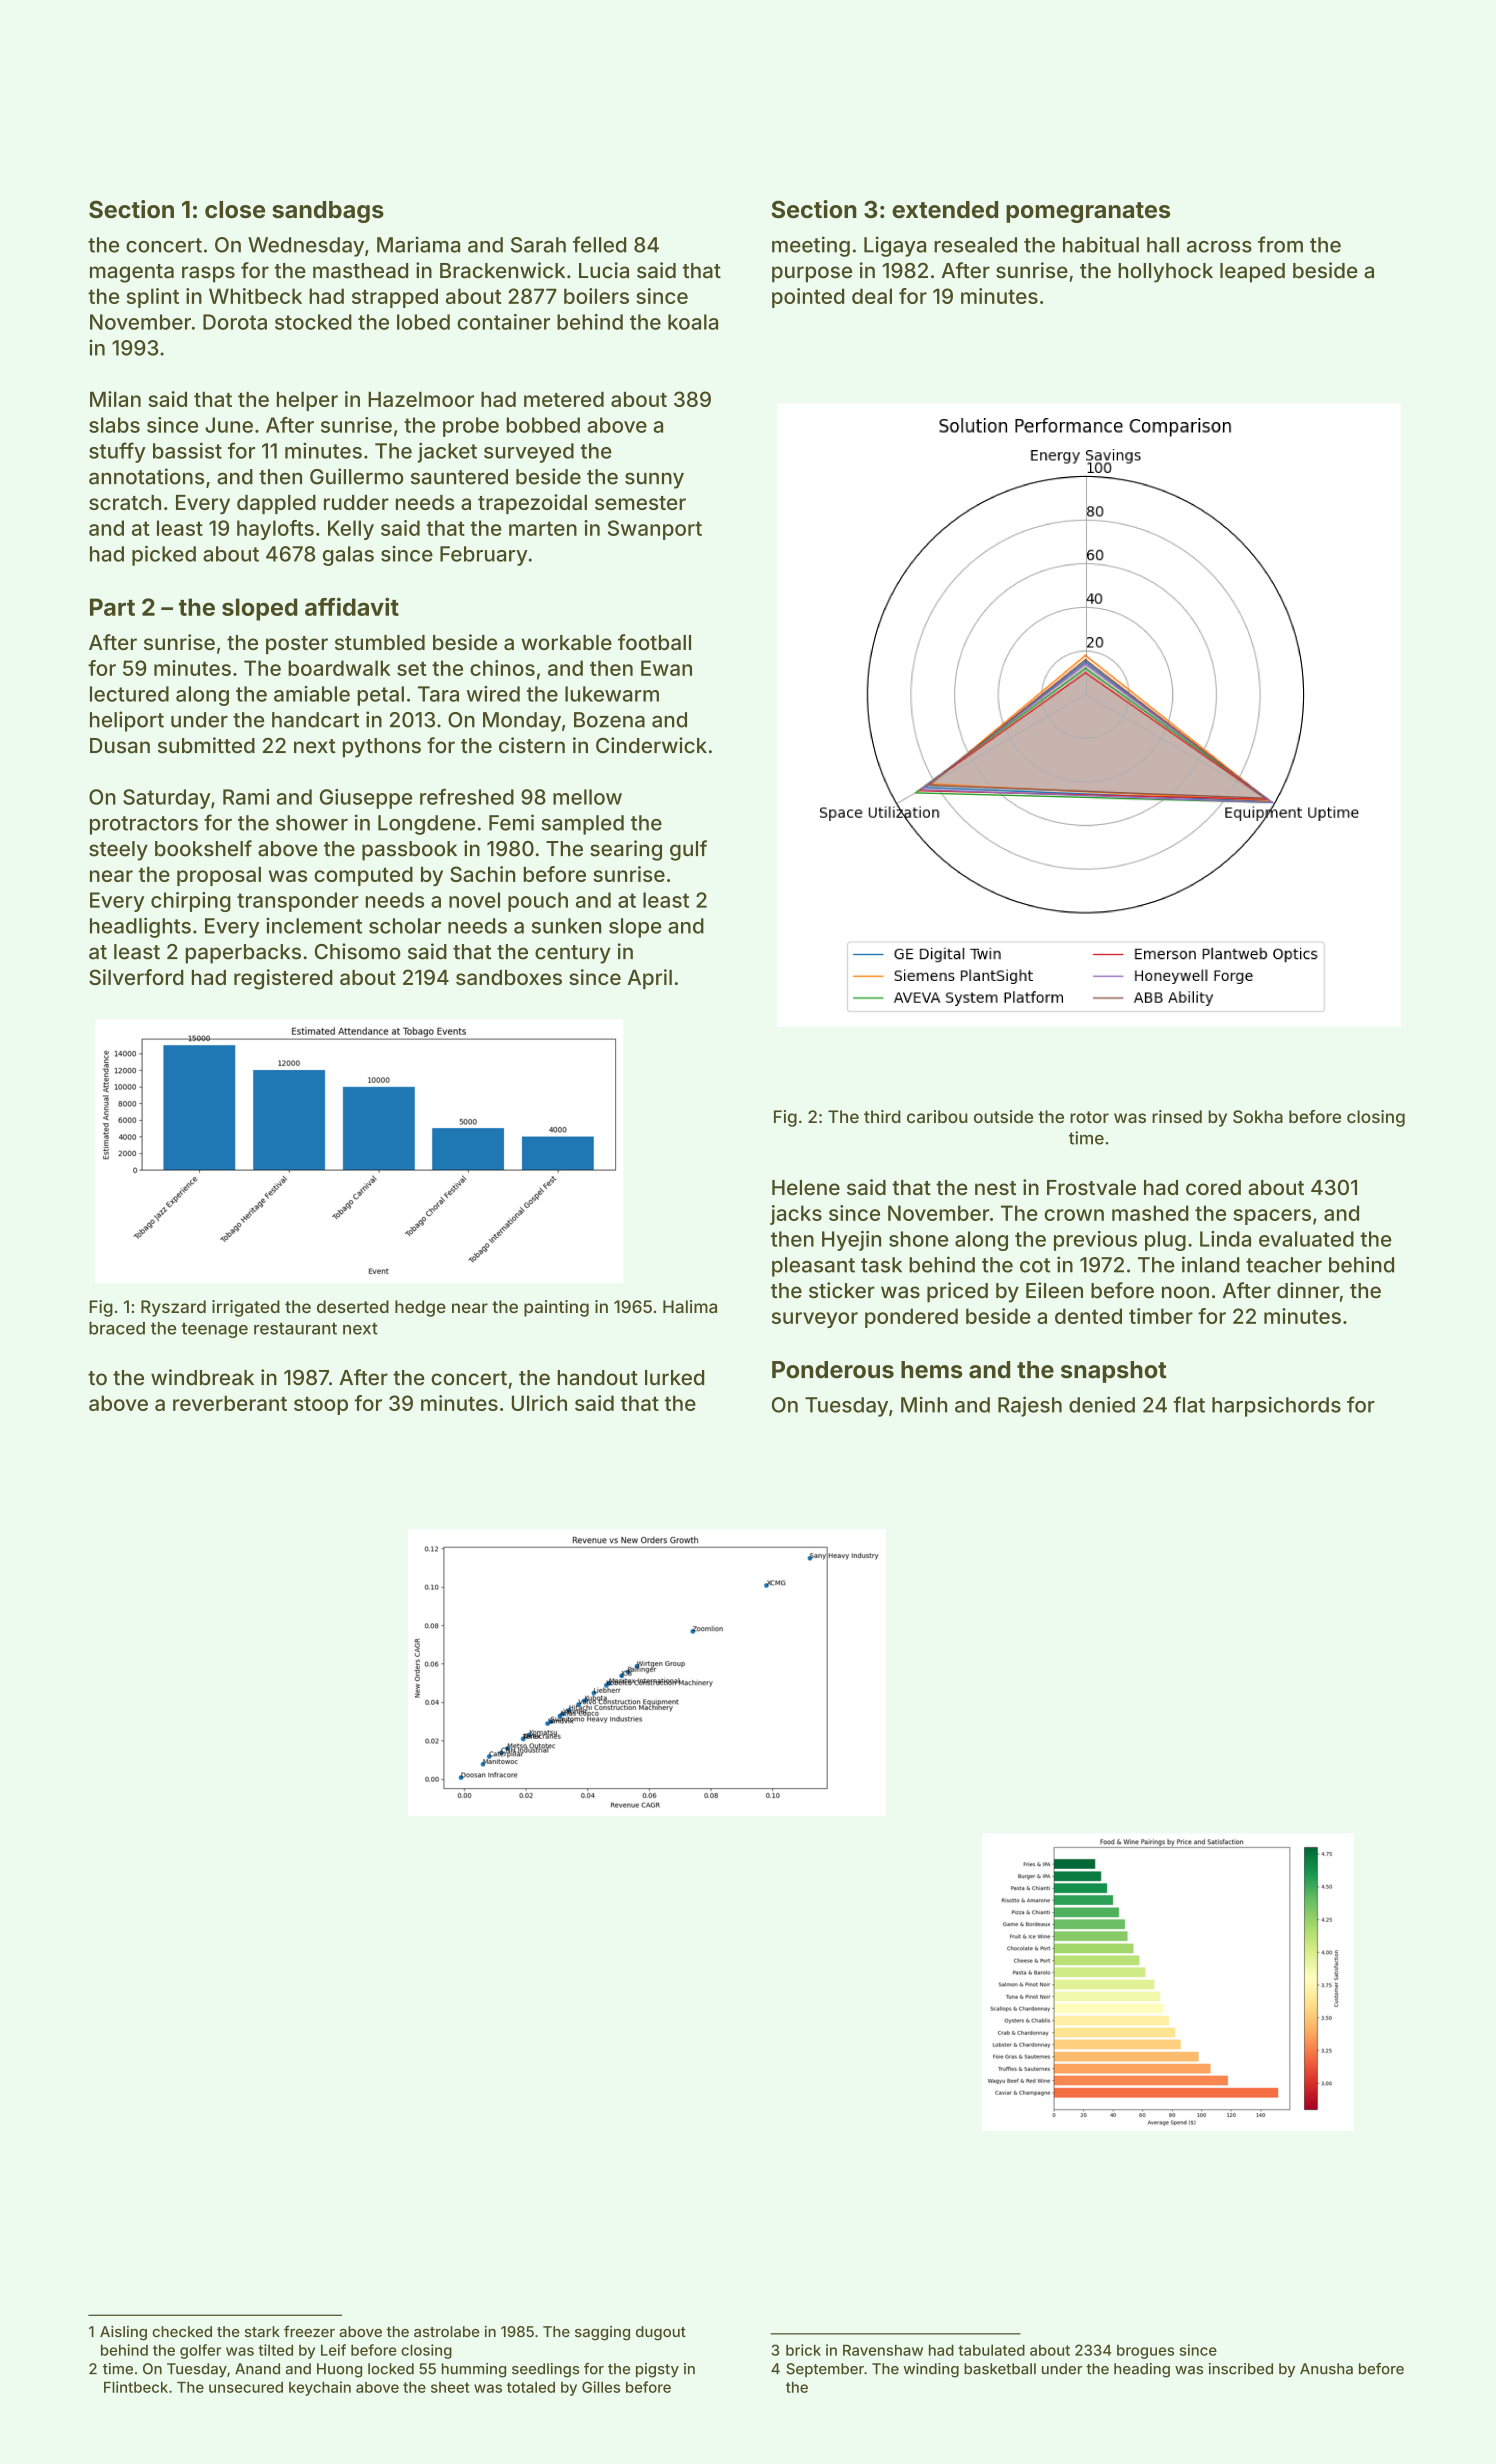  I want to click on astrolabe, so click(446, 2331).
